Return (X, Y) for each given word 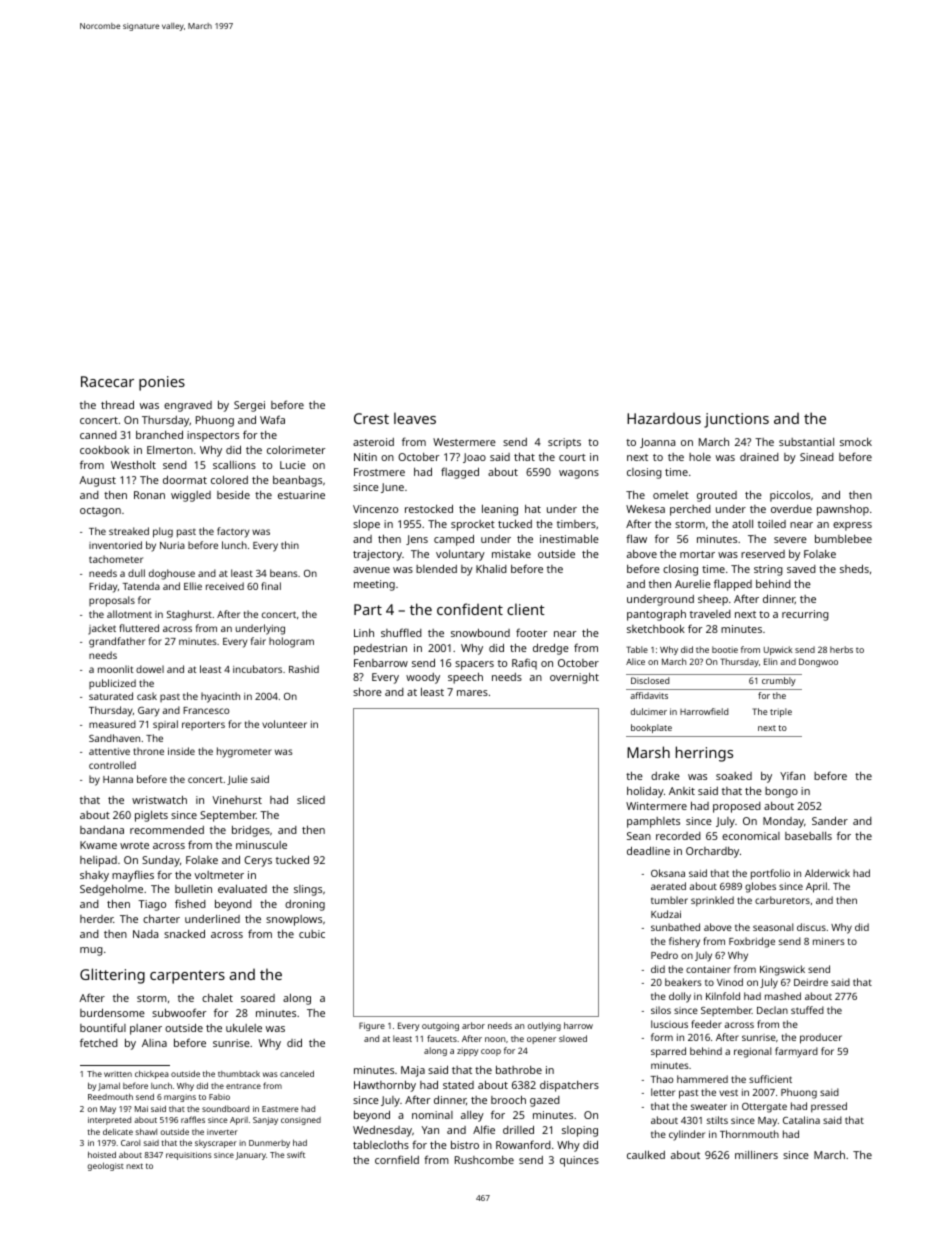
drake (665, 776)
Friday (103, 587)
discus (811, 927)
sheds (854, 568)
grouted (717, 496)
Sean (639, 836)
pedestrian (380, 649)
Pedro (664, 955)
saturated (111, 696)
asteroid (373, 442)
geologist (105, 1166)
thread (117, 404)
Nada (145, 934)
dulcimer (649, 711)
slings (308, 890)
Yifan (792, 775)
